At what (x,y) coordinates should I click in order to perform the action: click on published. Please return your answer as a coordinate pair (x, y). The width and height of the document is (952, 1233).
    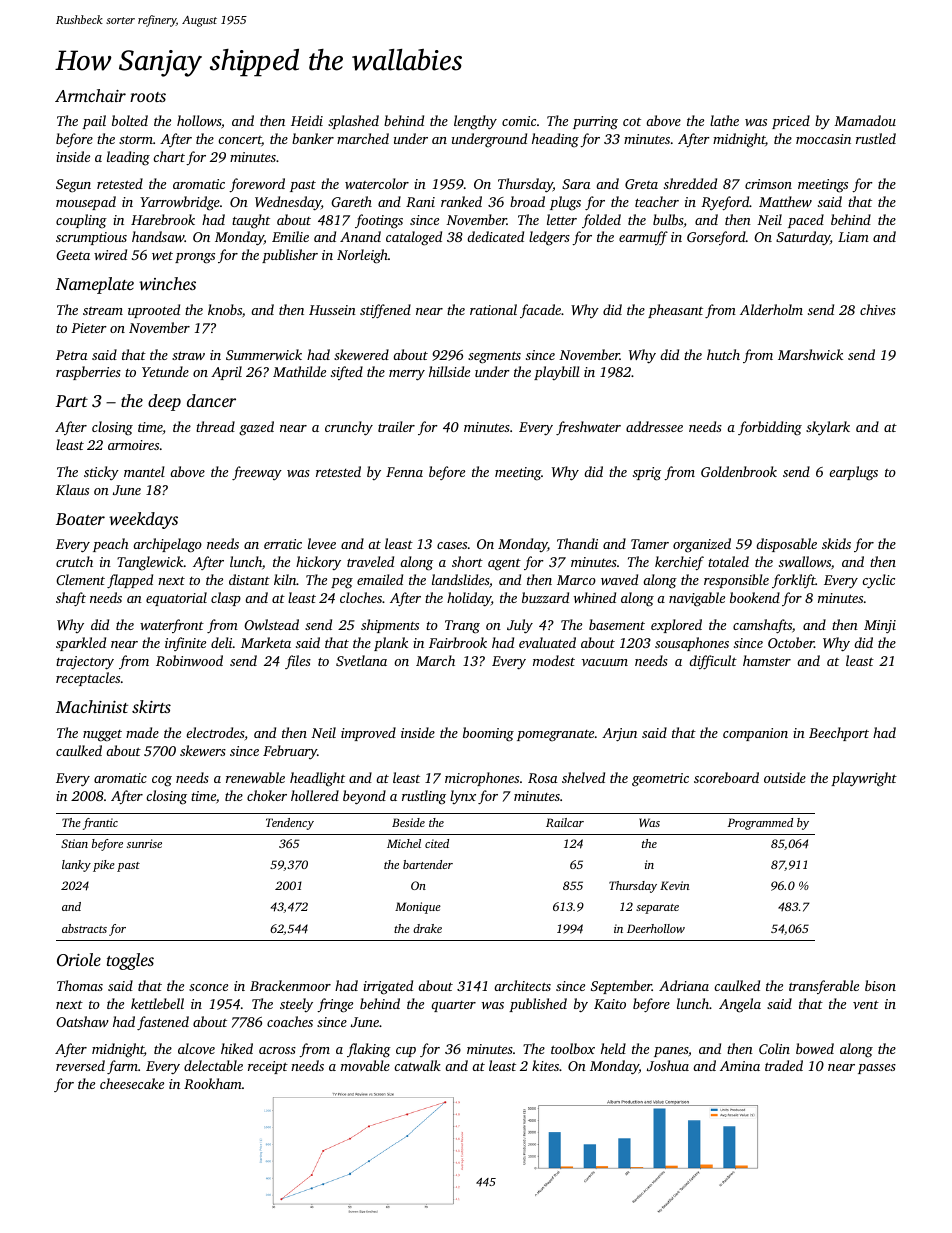
    Looking at the image, I should click on (538, 1005).
